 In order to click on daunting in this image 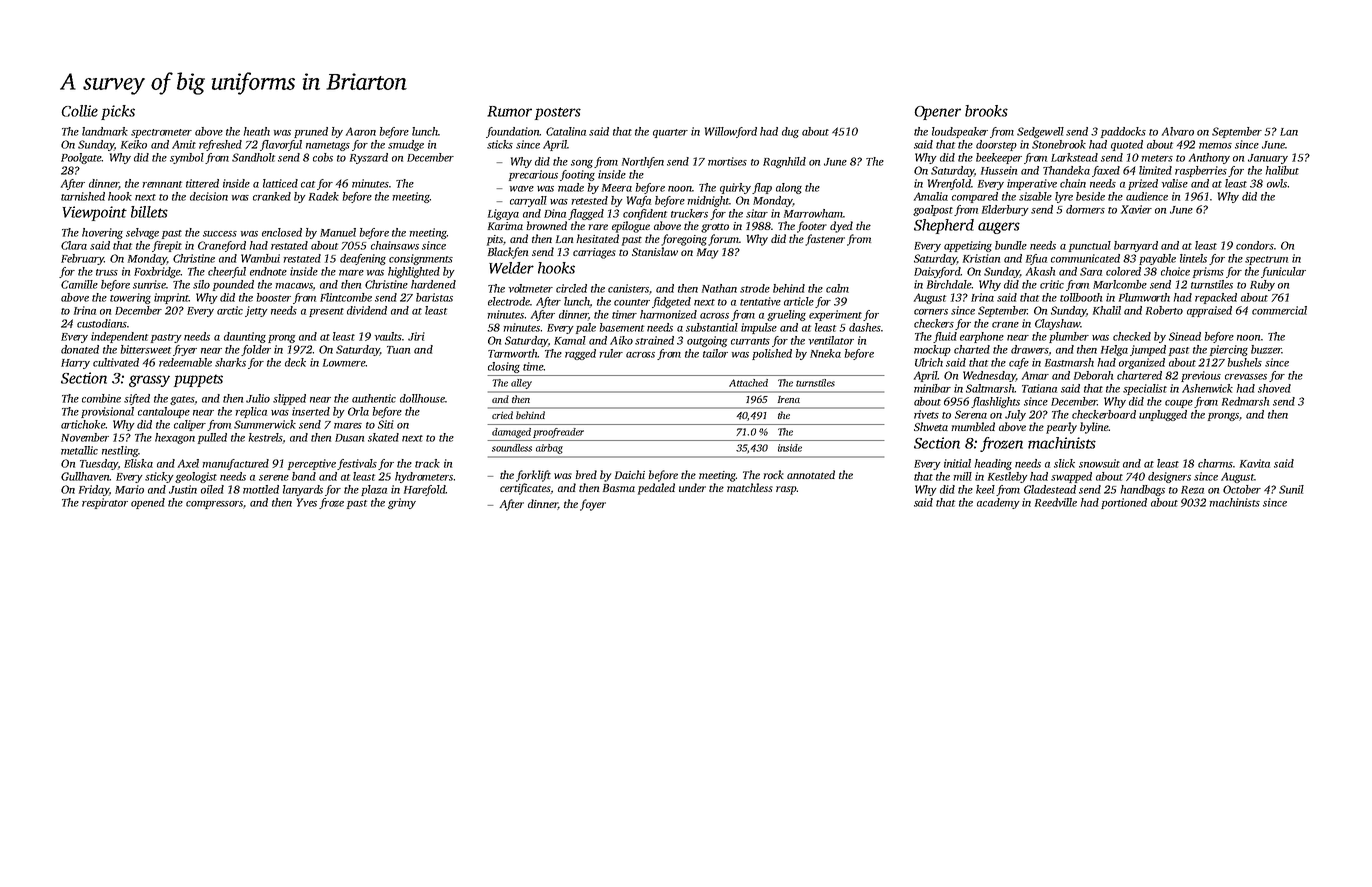, I will do `click(245, 337)`.
